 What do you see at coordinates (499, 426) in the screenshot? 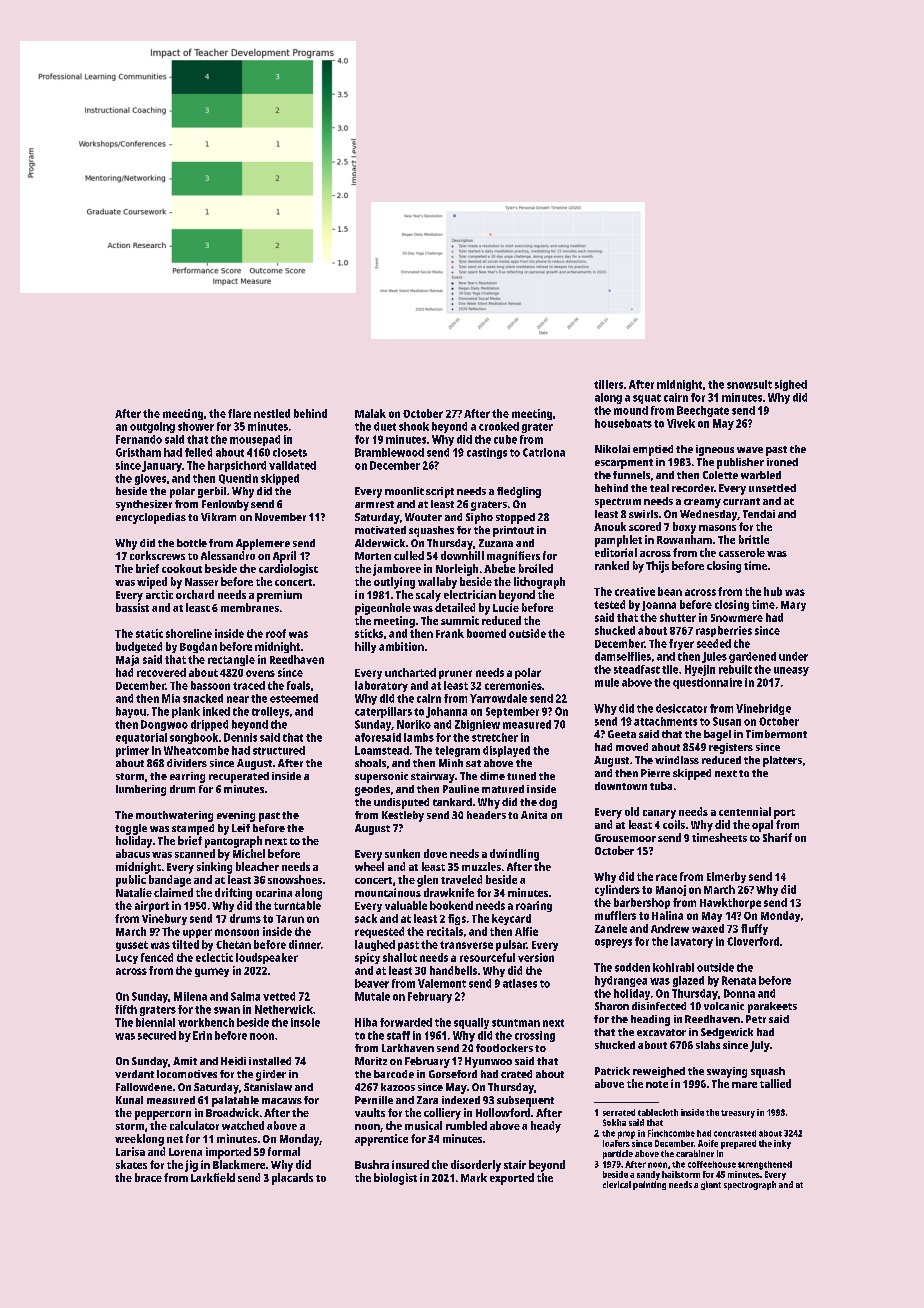
I see `crooked` at bounding box center [499, 426].
